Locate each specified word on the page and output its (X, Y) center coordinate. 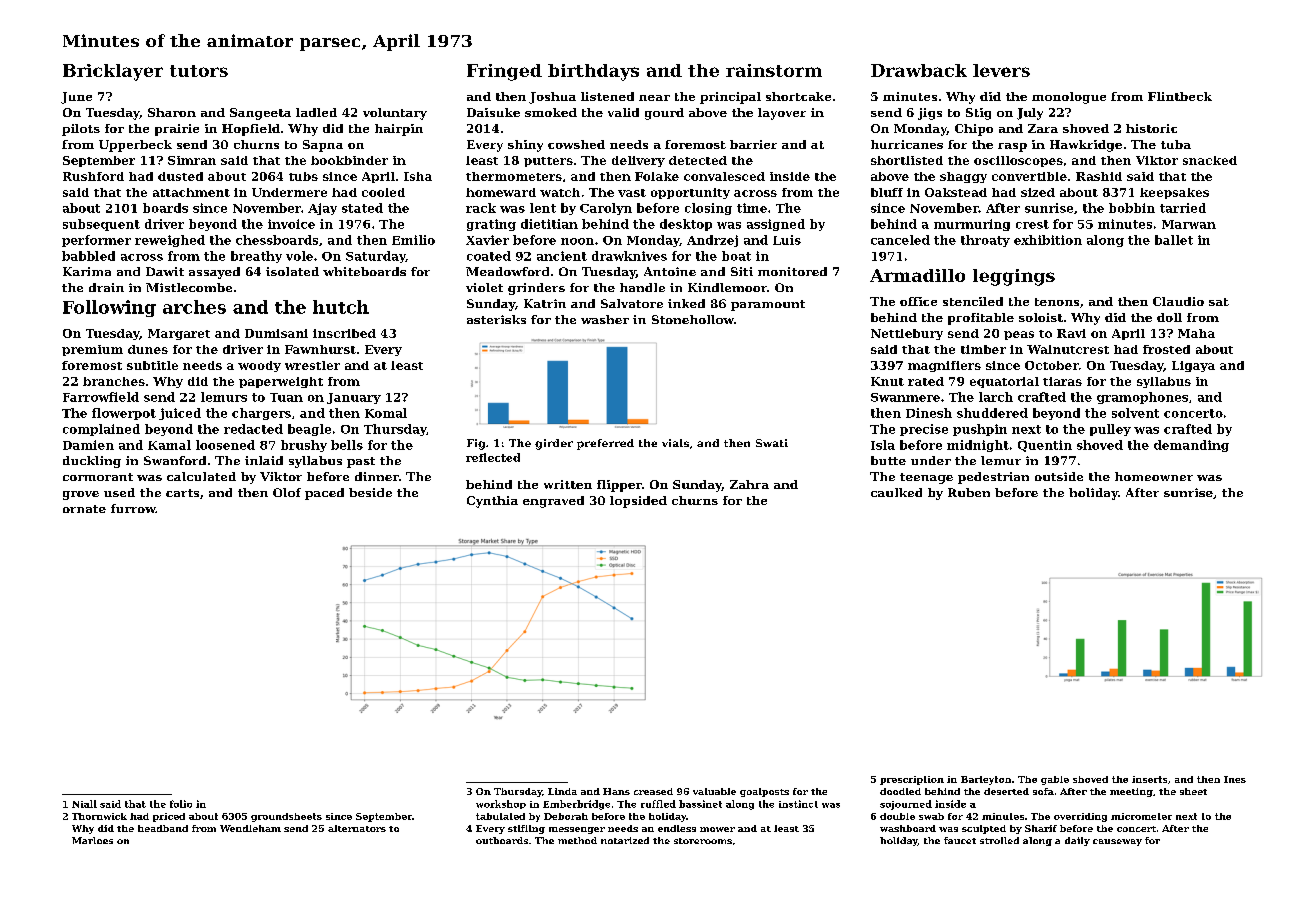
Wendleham (250, 828)
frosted (1166, 349)
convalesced (724, 176)
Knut (887, 381)
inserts (1149, 779)
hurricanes (907, 144)
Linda (562, 791)
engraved (553, 502)
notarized (625, 840)
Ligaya (1193, 366)
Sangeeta (260, 114)
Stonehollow (693, 319)
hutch (341, 307)
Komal (386, 413)
